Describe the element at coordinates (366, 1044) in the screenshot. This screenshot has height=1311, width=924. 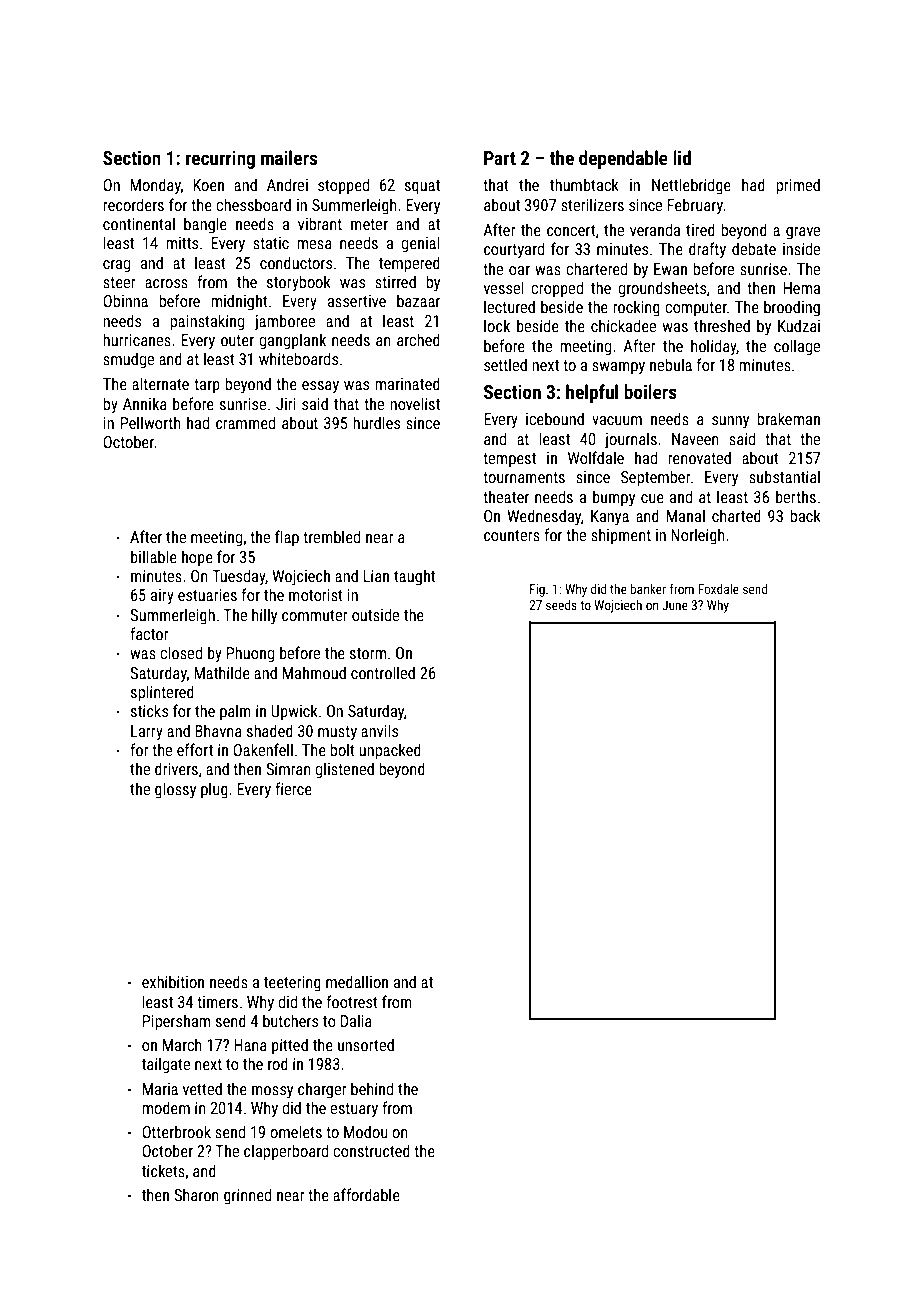
I see `unsorted` at that location.
